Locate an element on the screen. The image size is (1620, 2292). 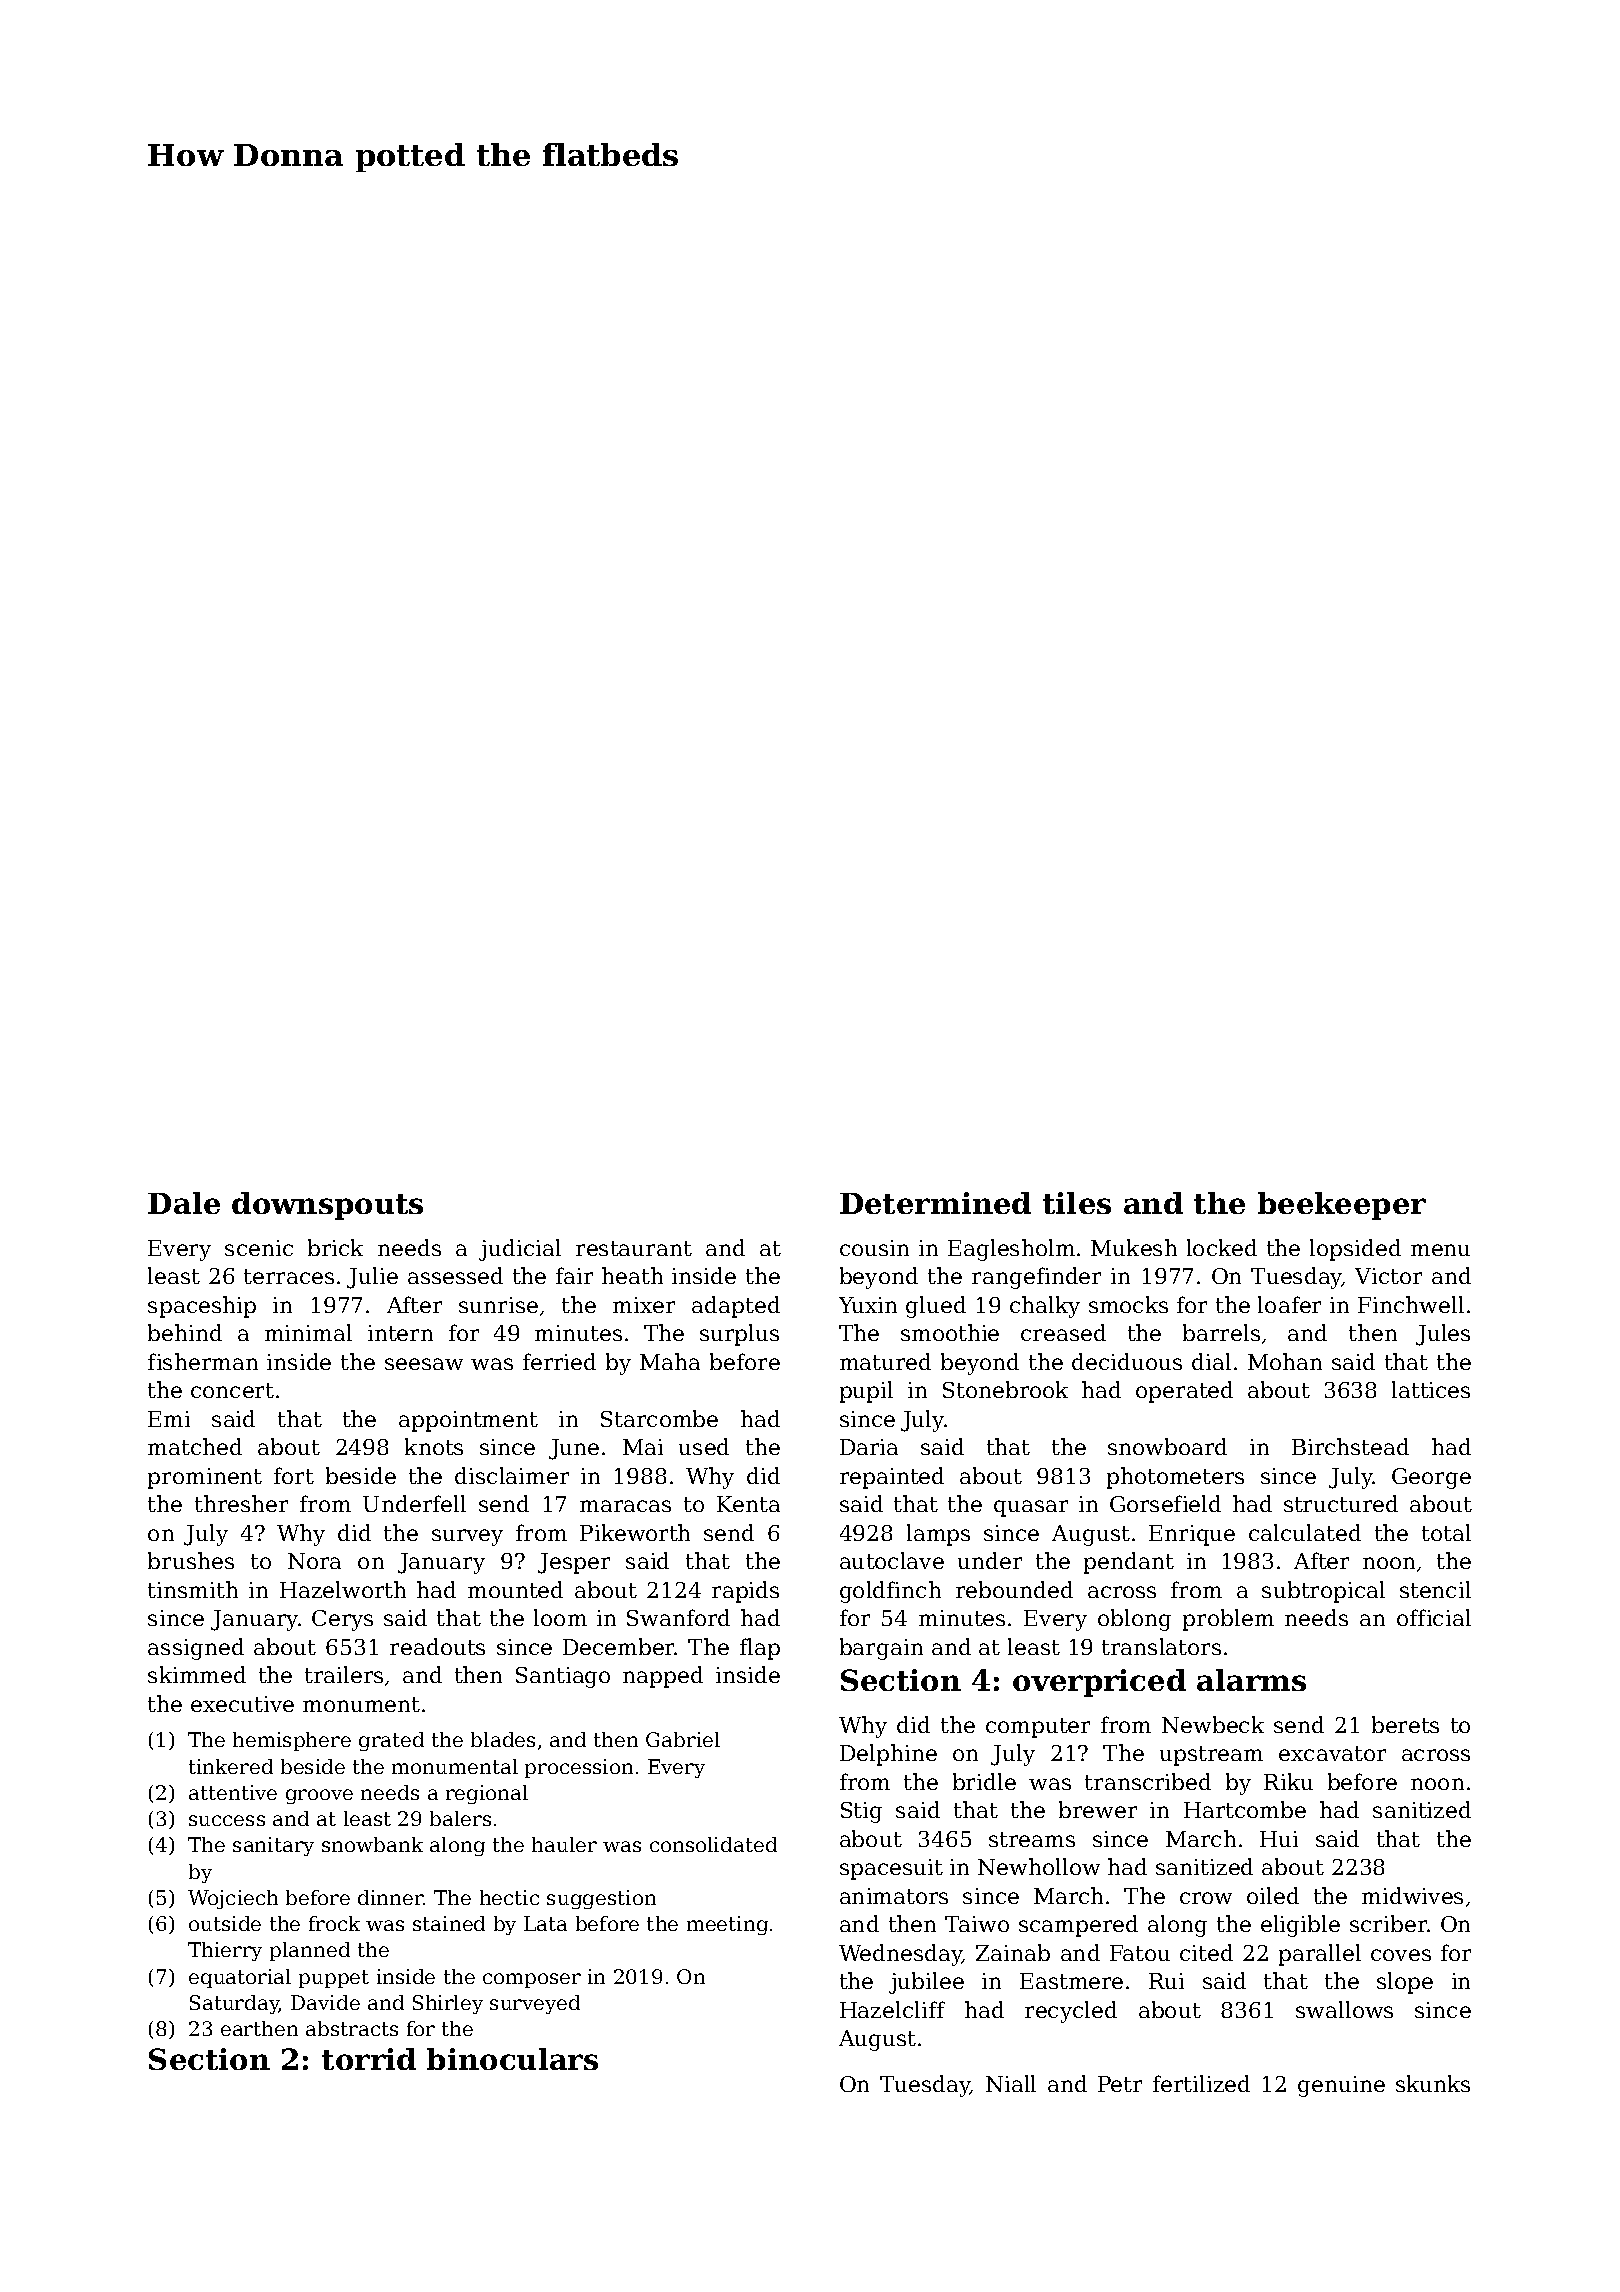
Newbeck is located at coordinates (1213, 1724).
